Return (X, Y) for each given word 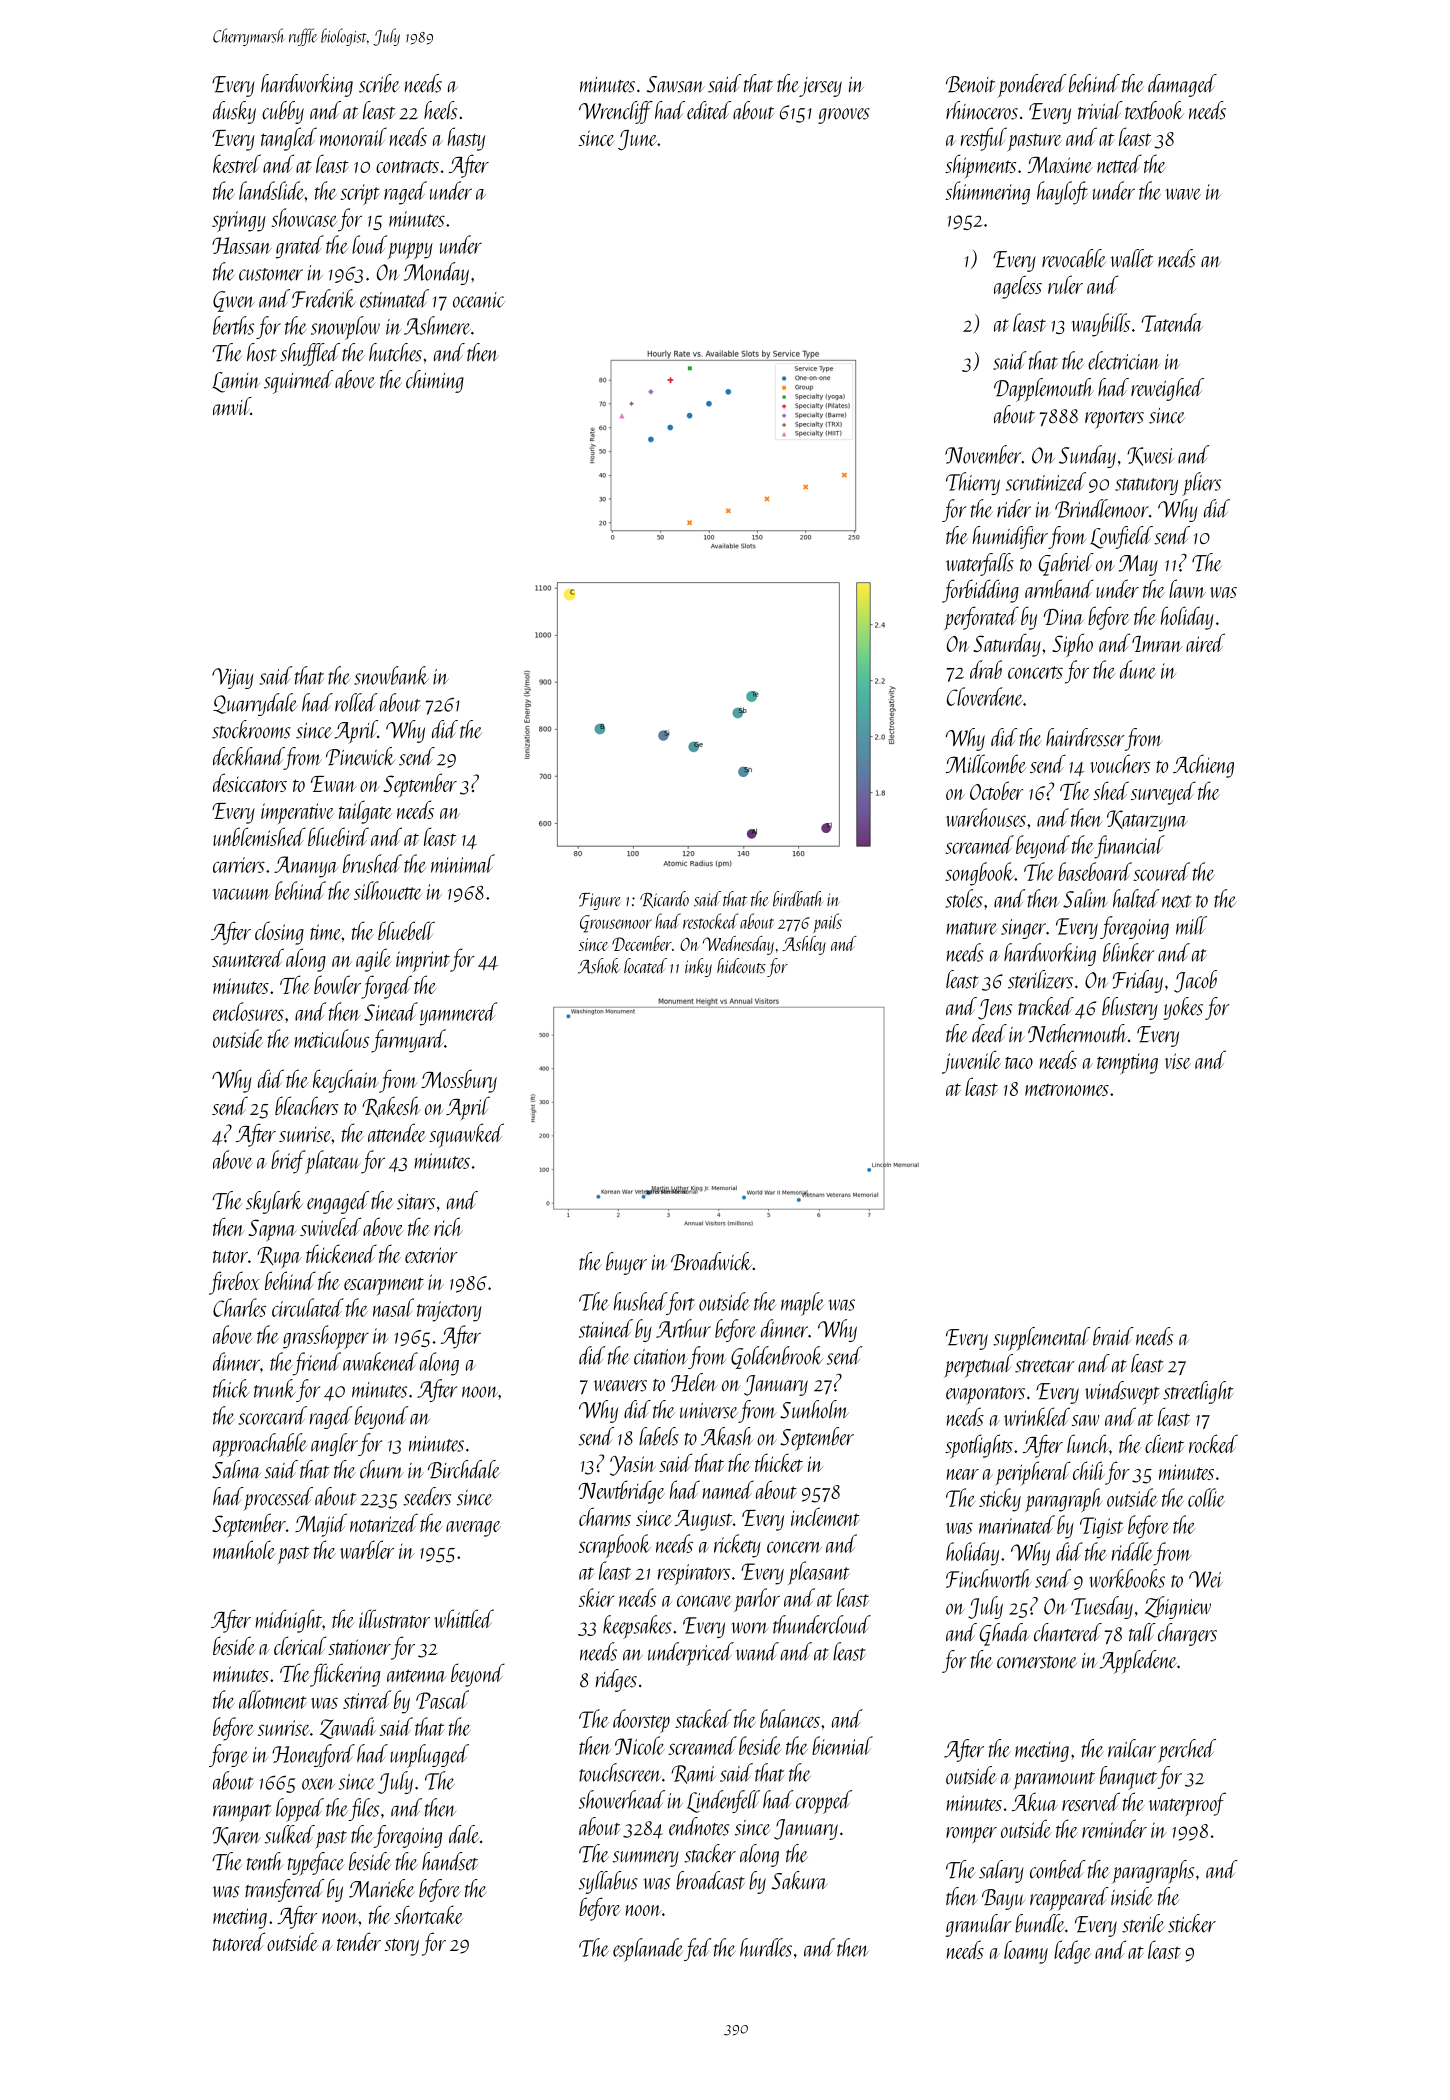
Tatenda (1172, 322)
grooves (844, 116)
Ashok (599, 966)
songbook (979, 874)
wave (1183, 194)
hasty (466, 139)
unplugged (429, 1756)
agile (374, 960)
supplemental (1041, 1339)
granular (978, 1925)
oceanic (479, 300)
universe (709, 1411)
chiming (435, 381)
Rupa (279, 1257)
